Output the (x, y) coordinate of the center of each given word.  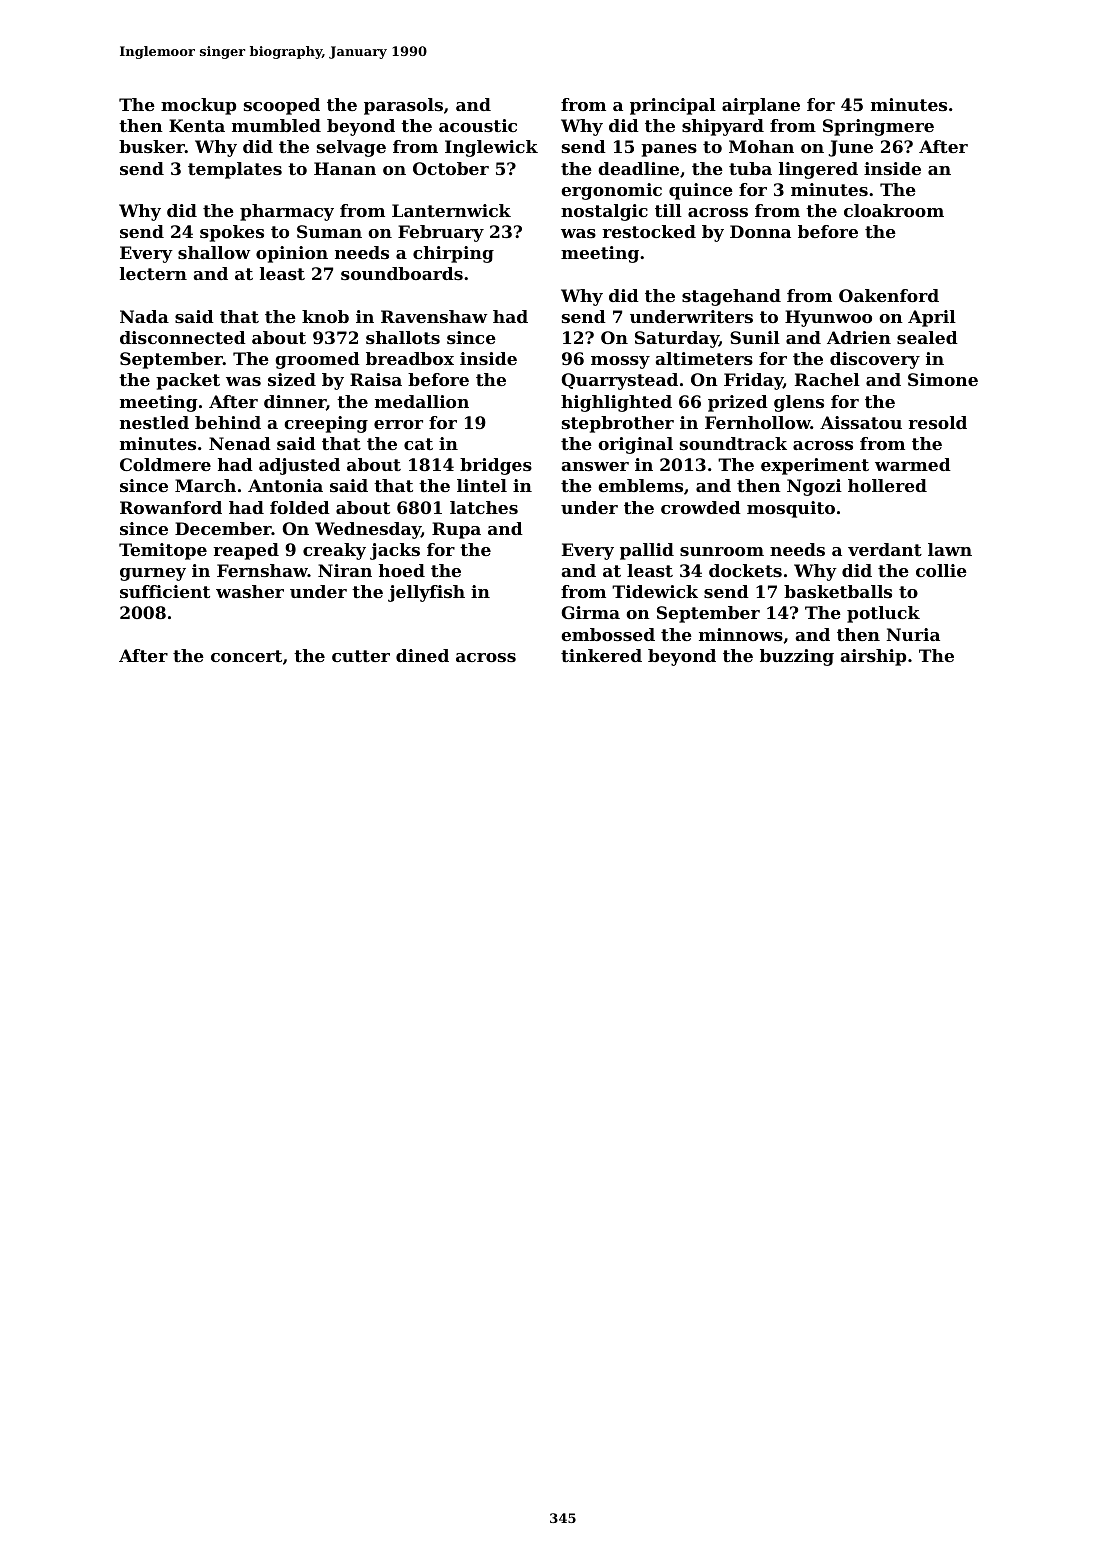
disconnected (183, 337)
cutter (361, 656)
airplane (761, 106)
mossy (620, 362)
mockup (198, 106)
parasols (403, 106)
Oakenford (889, 295)
